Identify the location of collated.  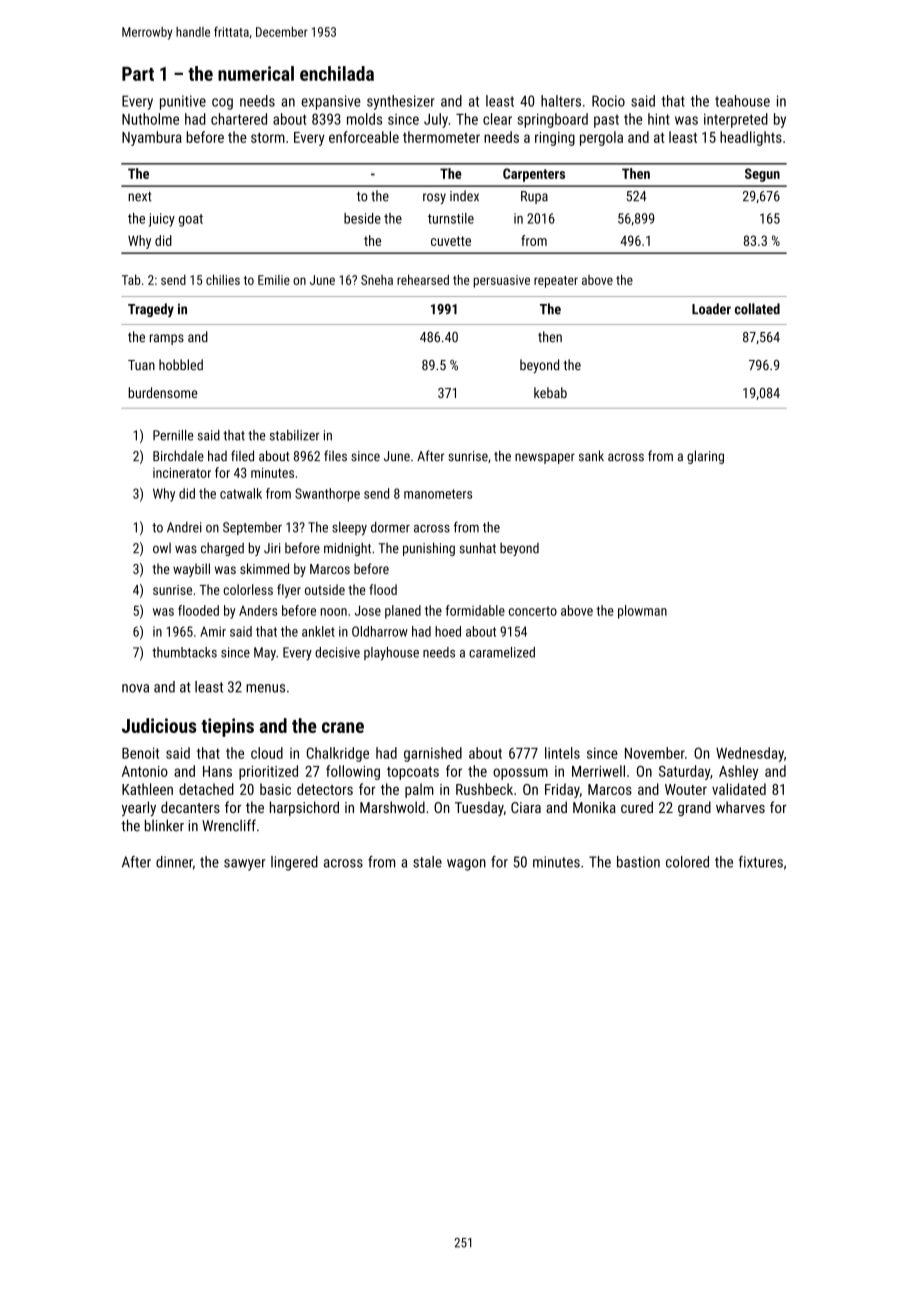
(757, 309).
